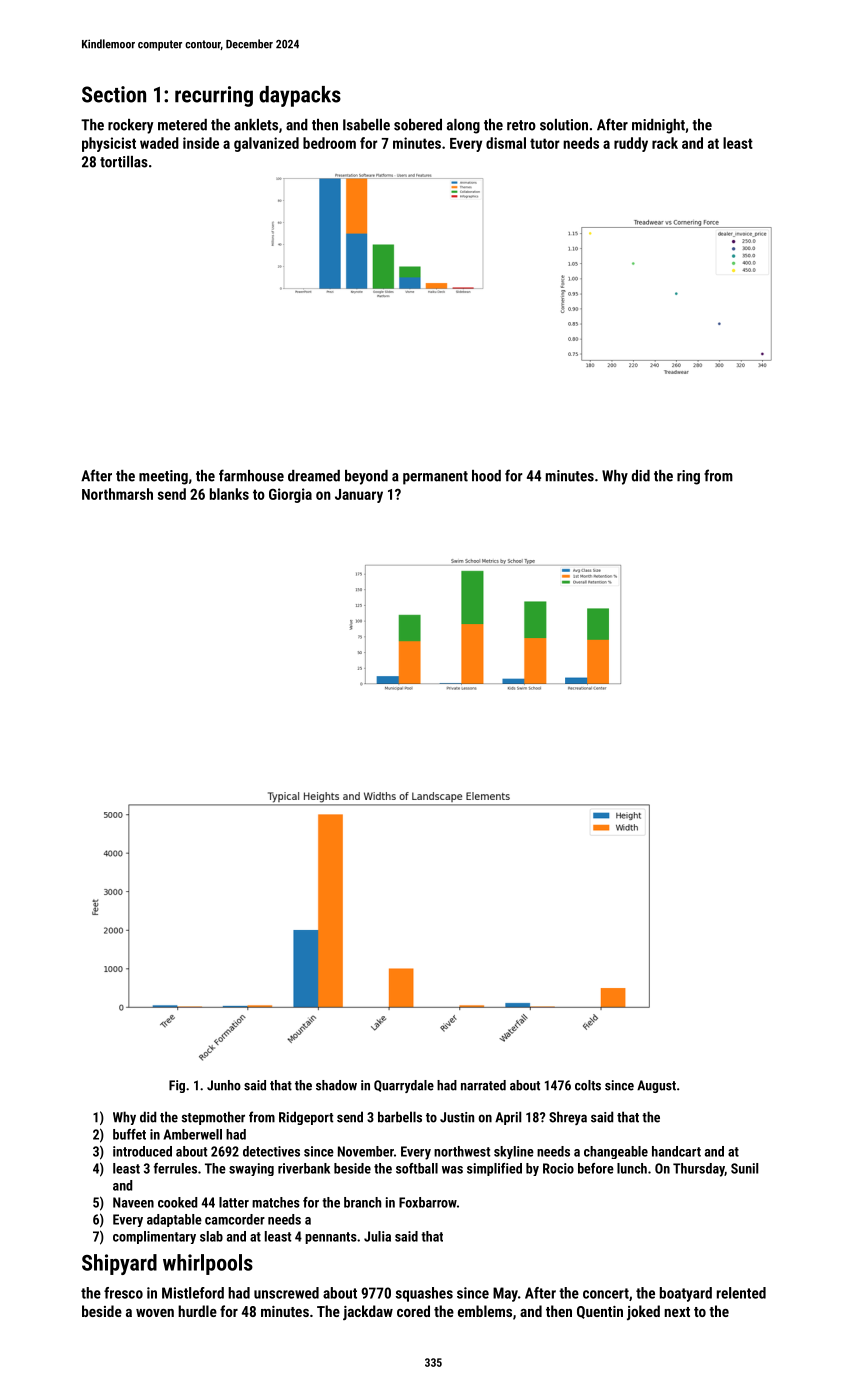 The height and width of the screenshot is (1400, 849). Describe the element at coordinates (366, 477) in the screenshot. I see `beyond` at that location.
